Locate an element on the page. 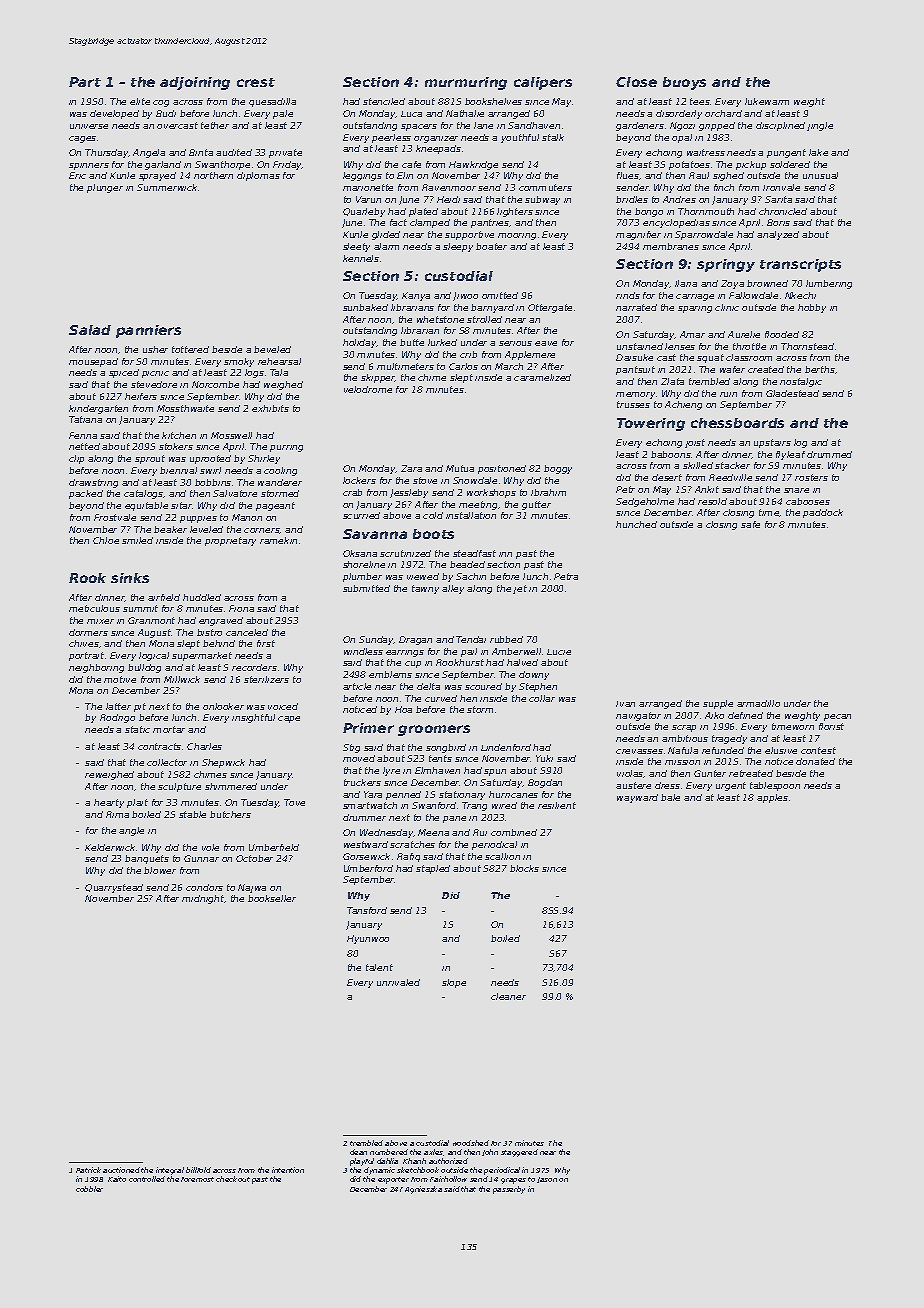 The height and width of the image is (1308, 924). jingle is located at coordinates (820, 126).
